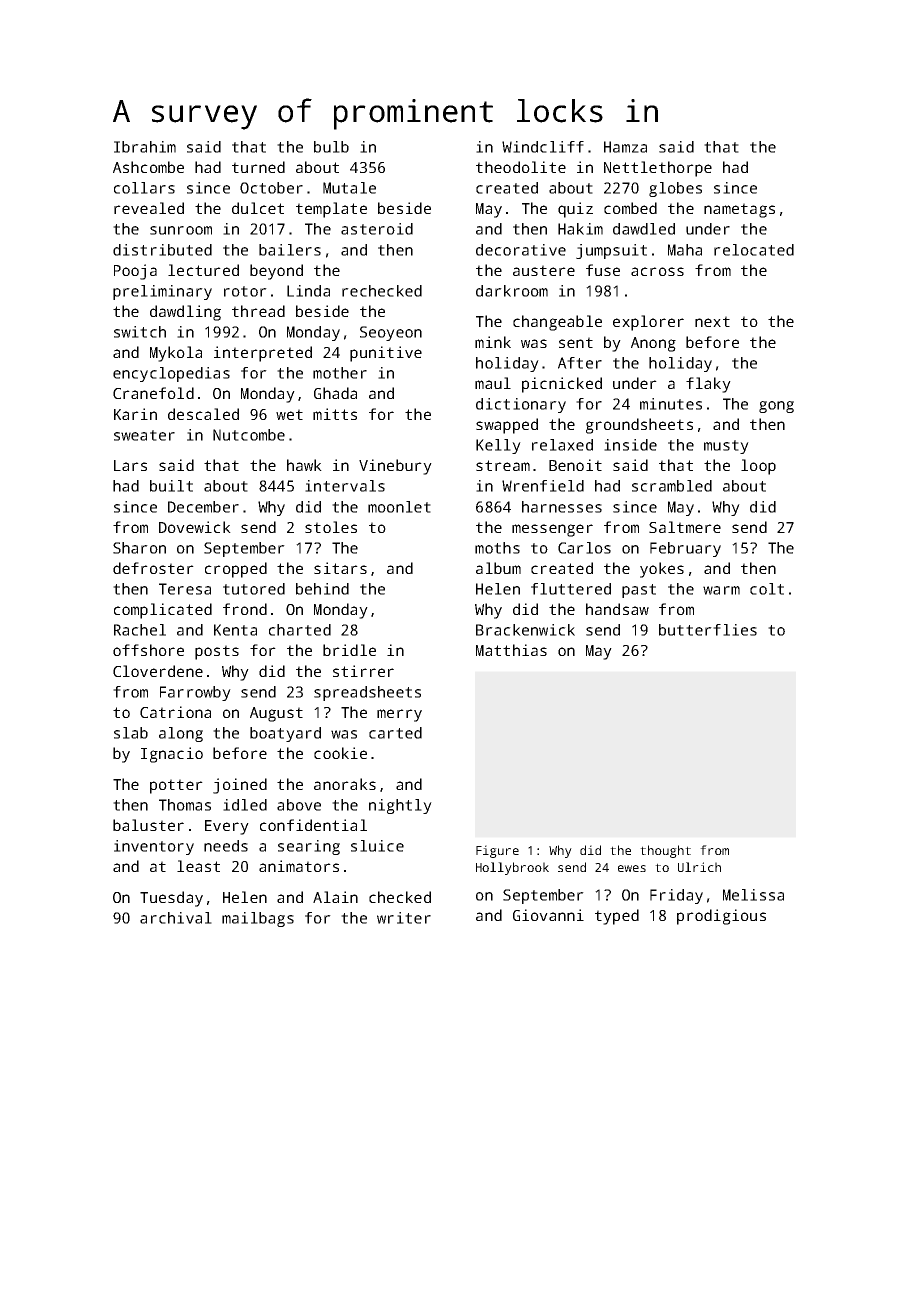  I want to click on encyclopedias, so click(171, 374).
